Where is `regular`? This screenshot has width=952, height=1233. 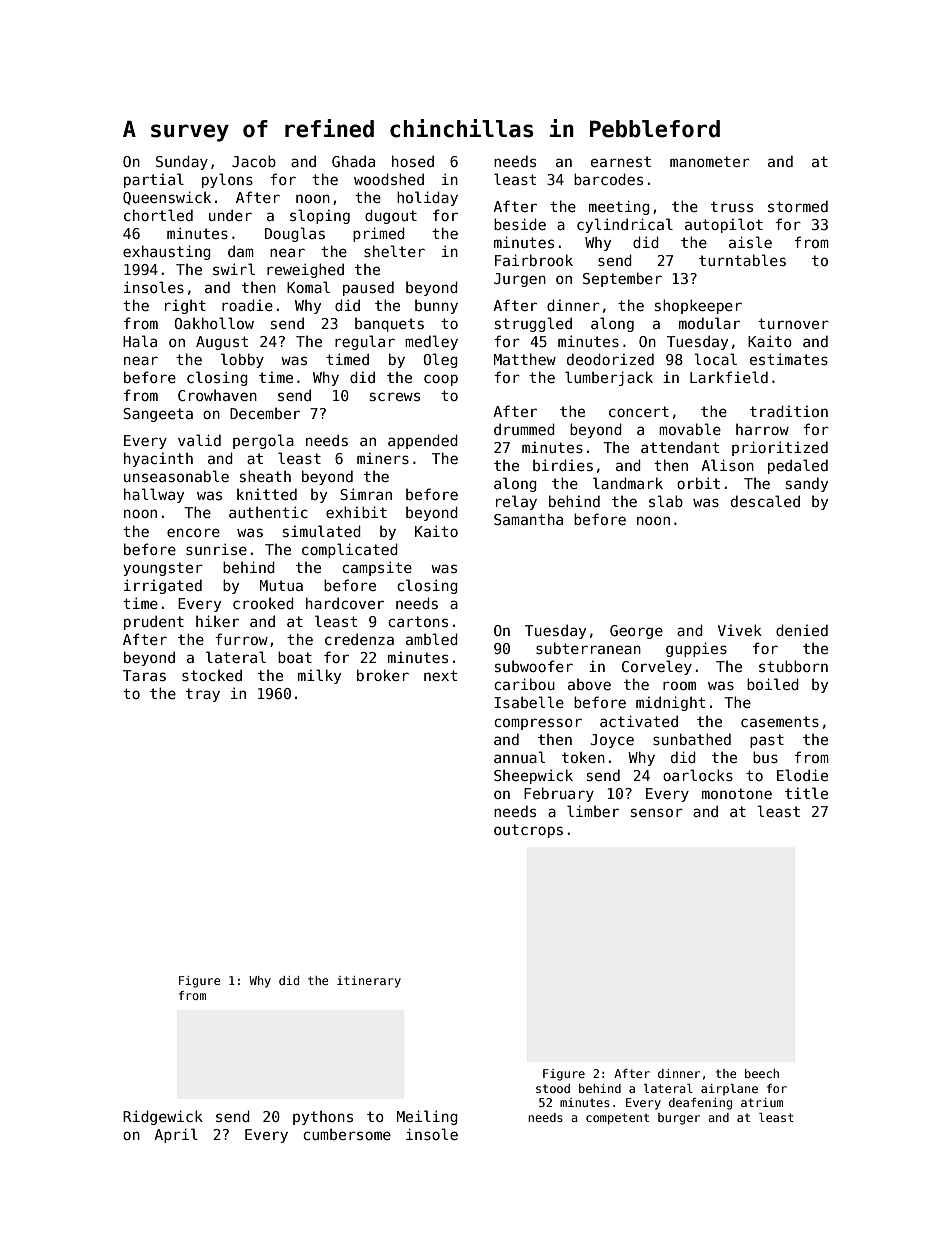
regular is located at coordinates (365, 342).
